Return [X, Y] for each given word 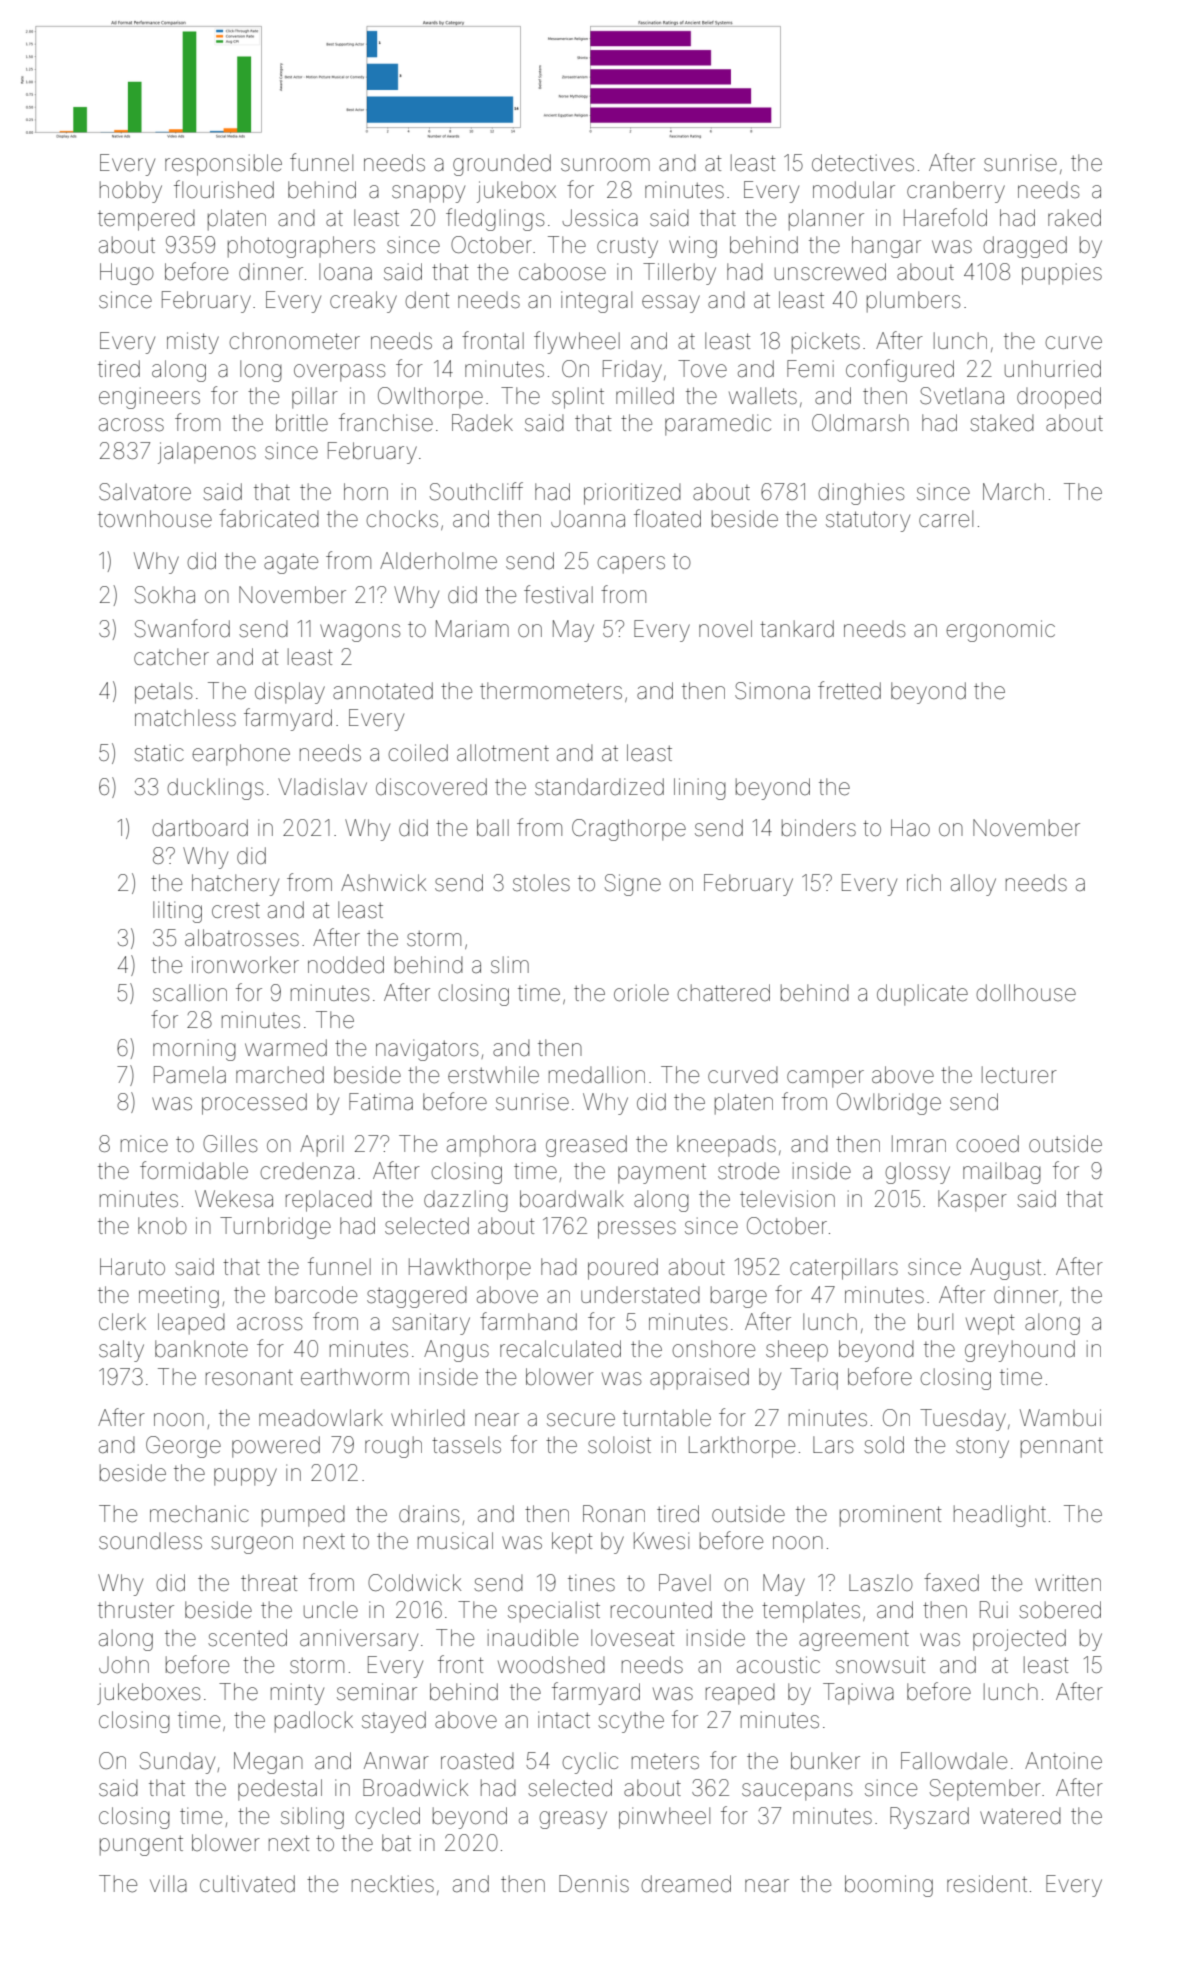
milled [645, 396]
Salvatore [145, 492]
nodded [346, 965]
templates [811, 1612]
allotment [503, 753]
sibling [312, 1818]
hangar [886, 247]
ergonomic [1000, 631]
